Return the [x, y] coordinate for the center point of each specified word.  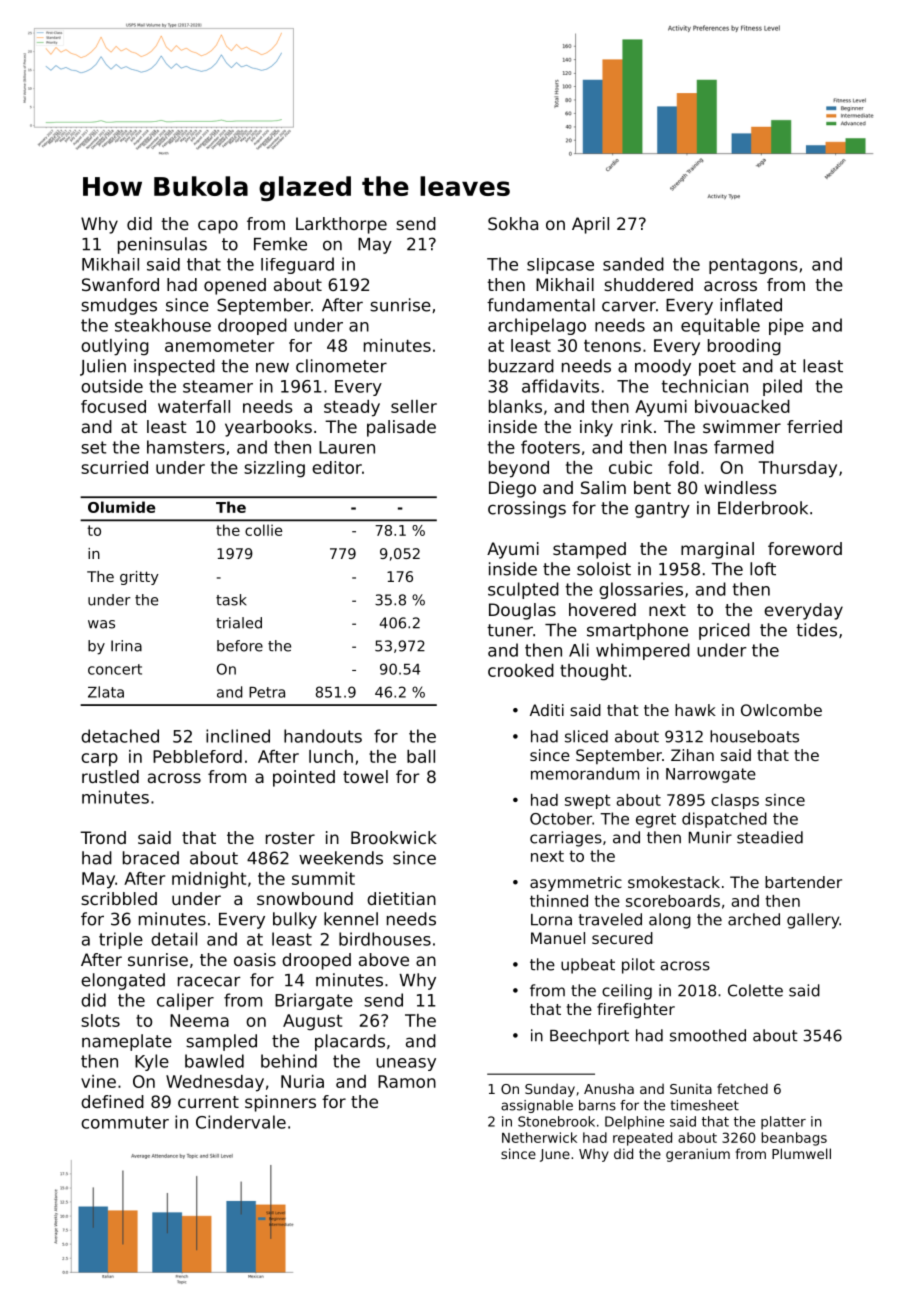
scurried [114, 467]
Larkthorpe [341, 225]
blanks [515, 406]
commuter [125, 1122]
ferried [814, 426]
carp [99, 760]
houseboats [754, 736]
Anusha [609, 1088]
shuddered [648, 284]
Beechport [589, 1037]
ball [421, 756]
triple [121, 940]
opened [235, 286]
